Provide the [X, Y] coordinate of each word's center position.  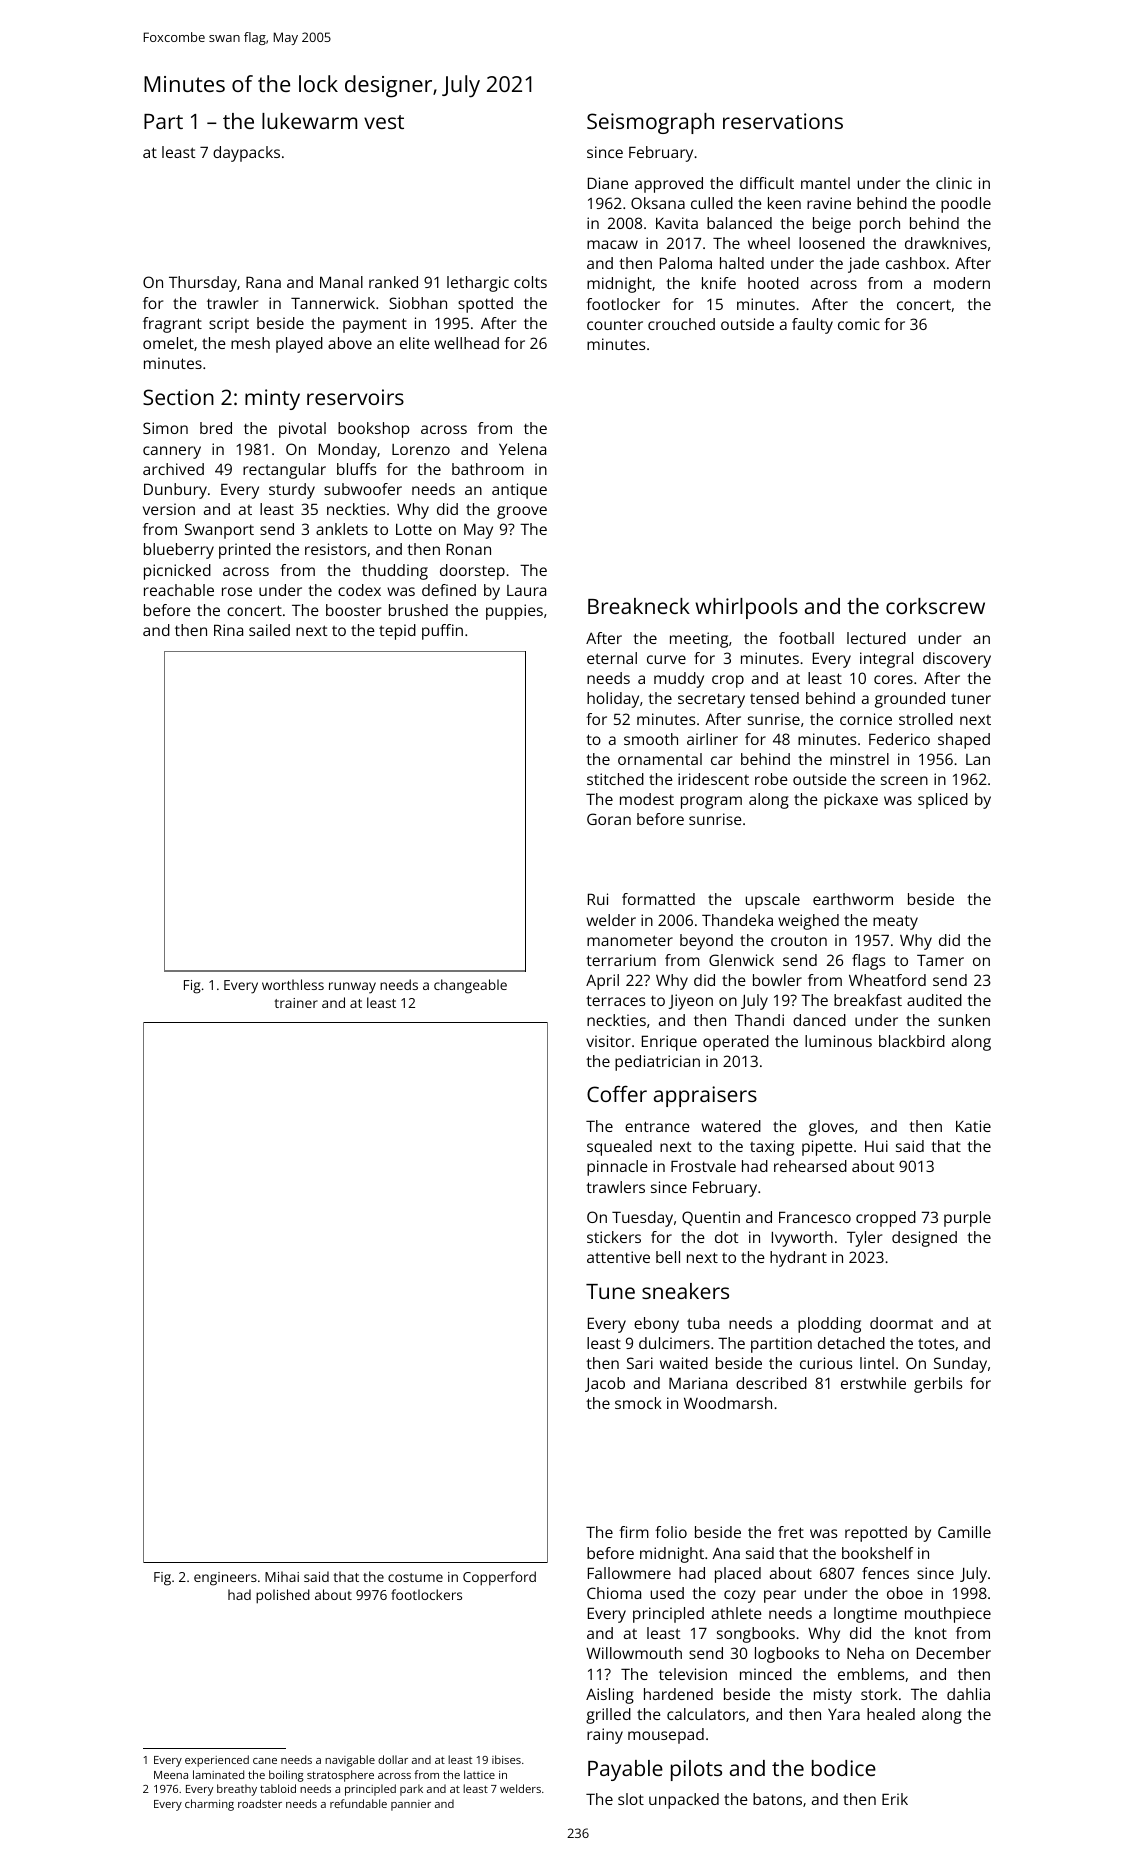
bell [668, 1257]
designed [924, 1239]
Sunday [960, 1365]
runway [352, 988]
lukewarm [309, 121]
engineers [225, 1579]
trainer [296, 1003]
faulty [812, 326]
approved [669, 185]
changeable [470, 986]
